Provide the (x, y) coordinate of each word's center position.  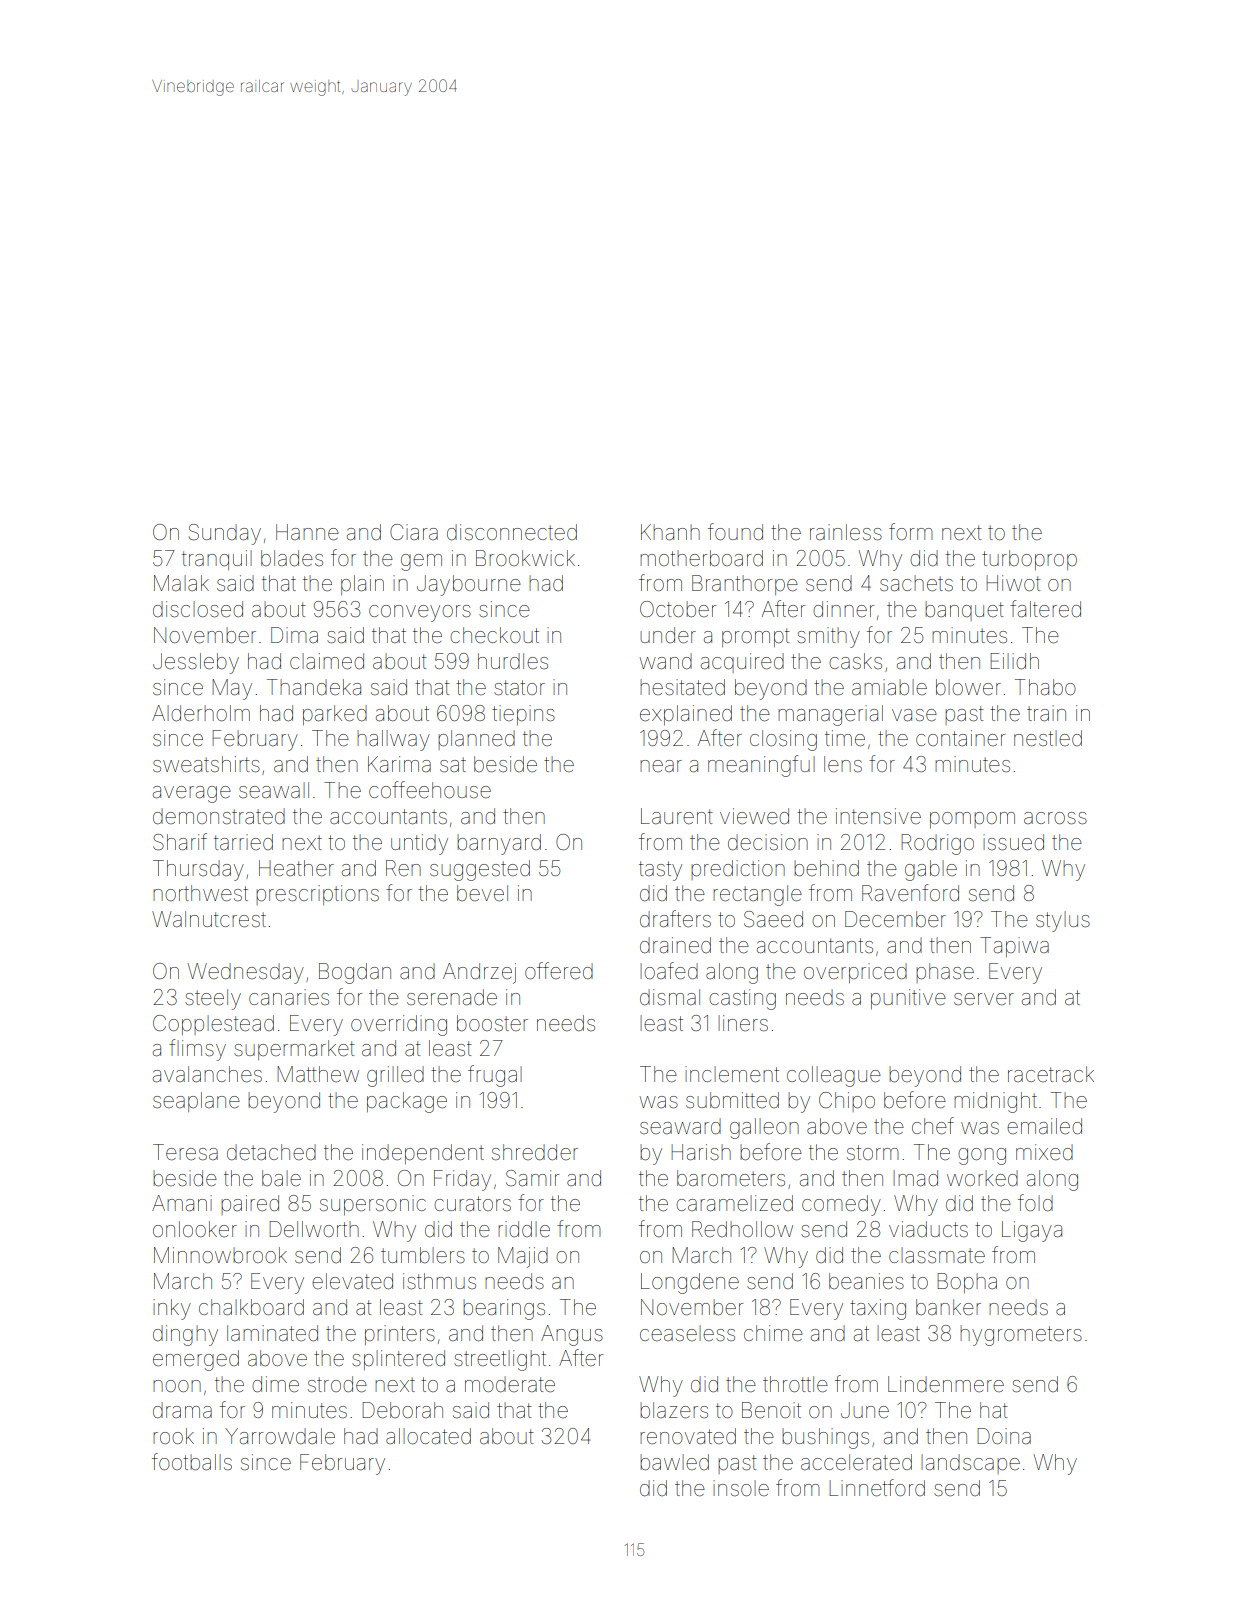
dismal (670, 997)
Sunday (225, 534)
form (911, 531)
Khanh (670, 532)
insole (741, 1488)
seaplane (196, 1102)
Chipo (847, 1102)
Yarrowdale (280, 1436)
